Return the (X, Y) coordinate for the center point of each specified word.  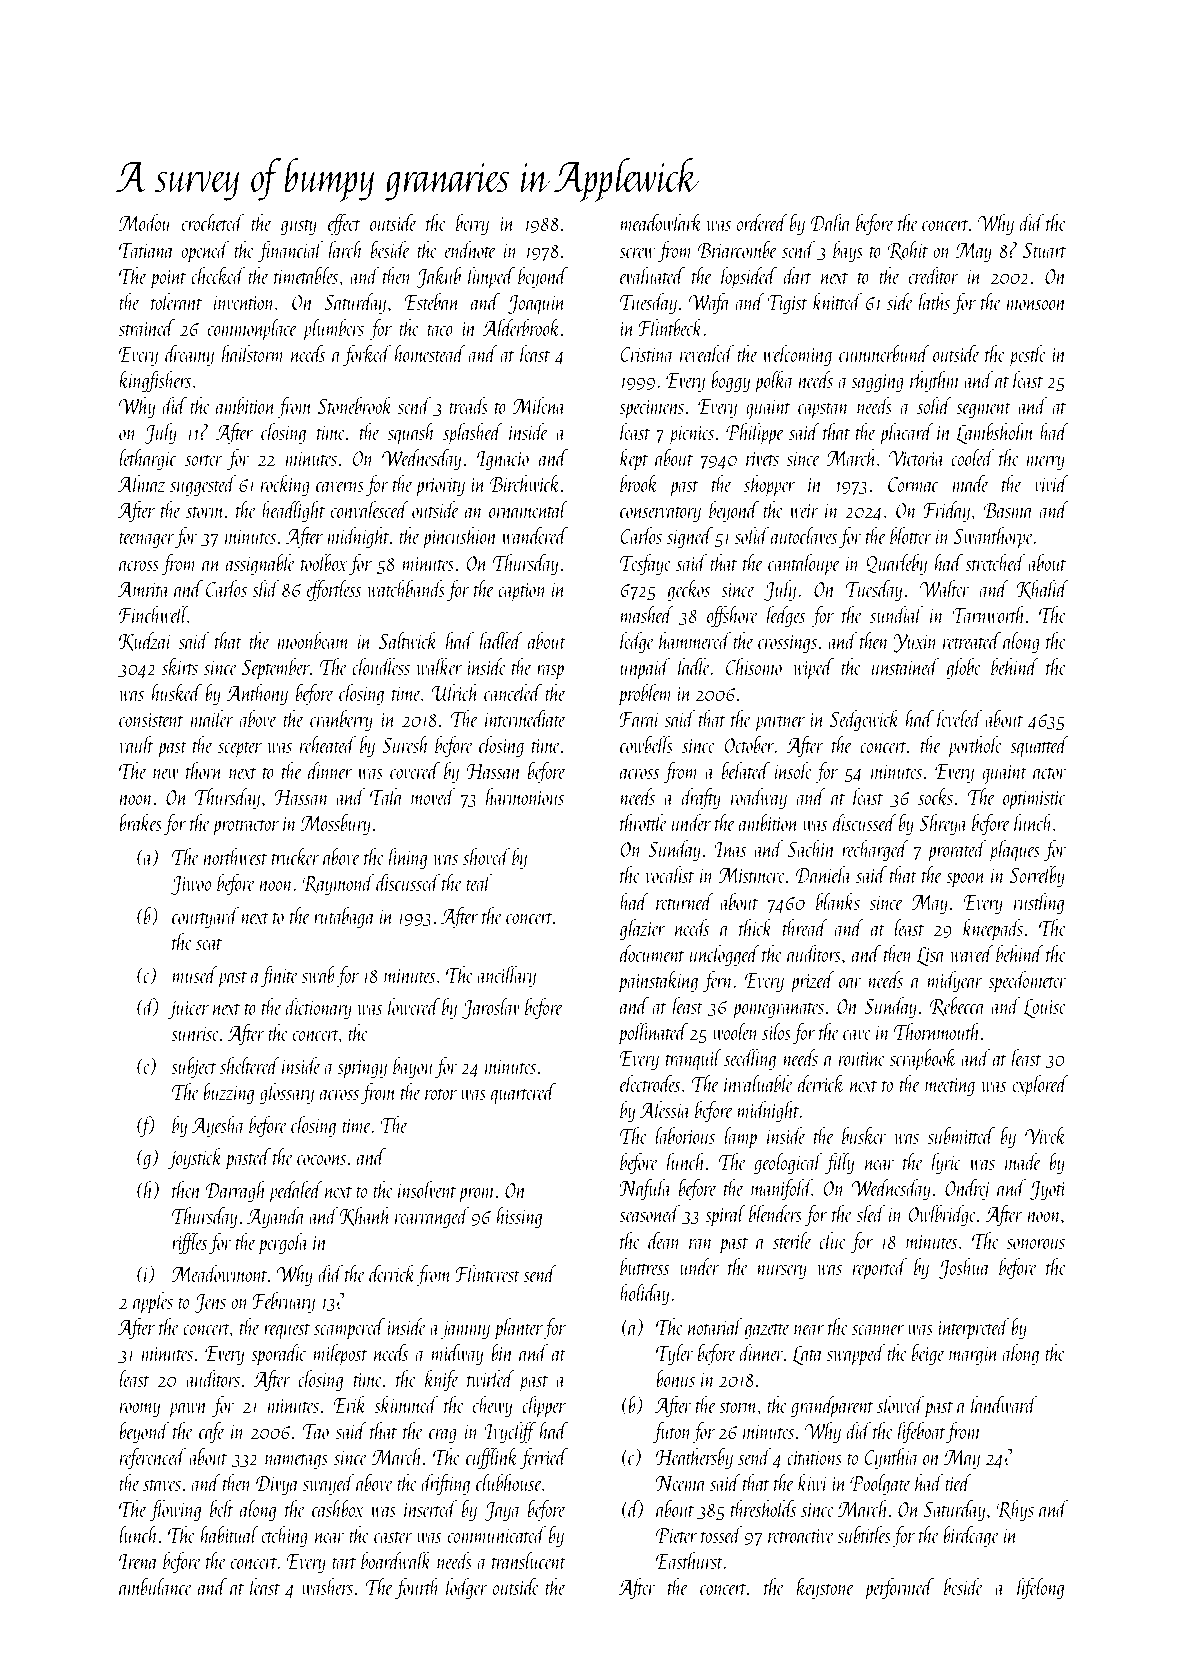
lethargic (148, 460)
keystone (825, 1588)
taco (440, 330)
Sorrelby (1037, 877)
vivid (1052, 483)
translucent (529, 1560)
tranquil (694, 1060)
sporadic (278, 1355)
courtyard (205, 918)
